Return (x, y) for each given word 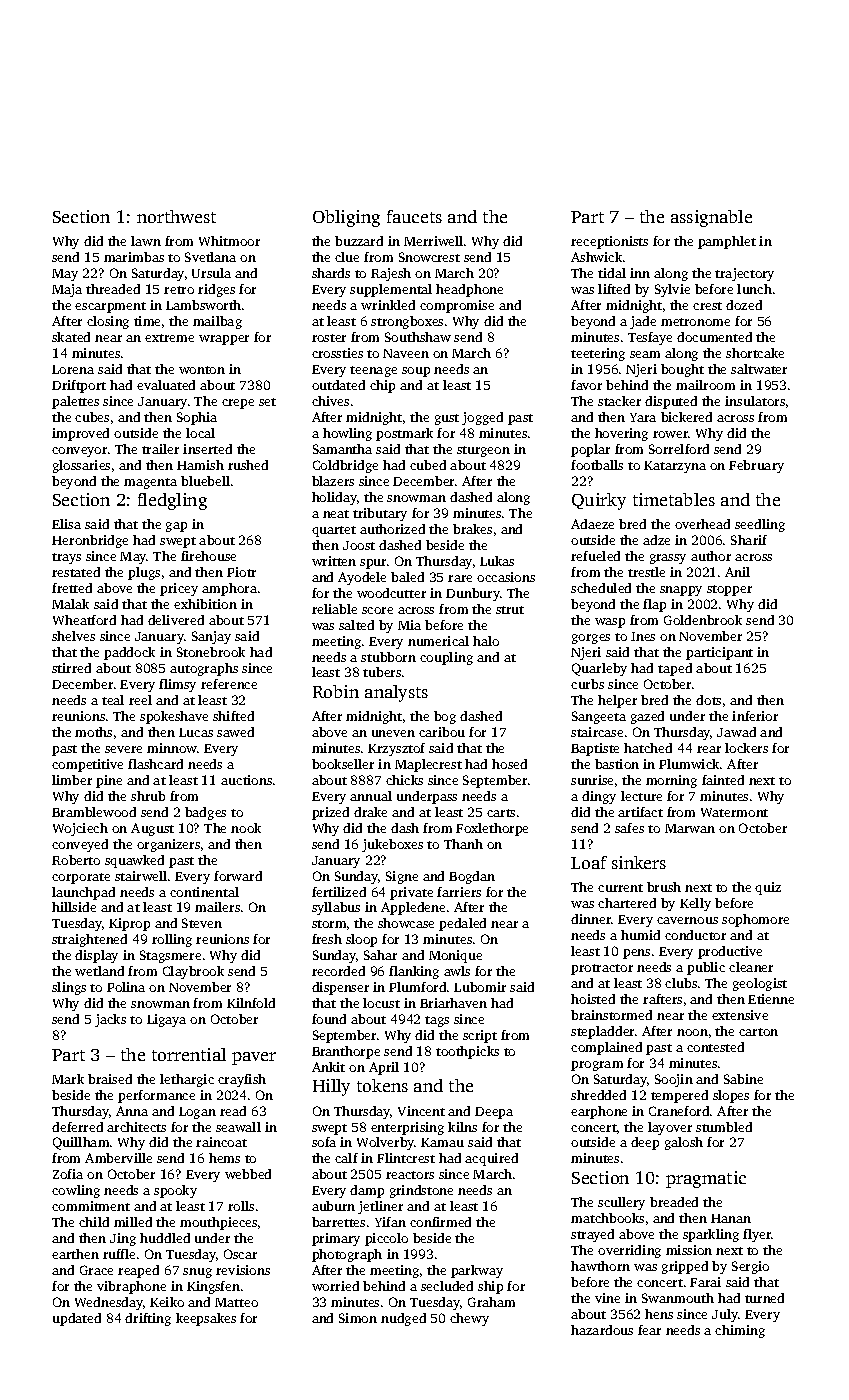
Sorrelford (679, 449)
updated (77, 1319)
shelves (73, 636)
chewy (469, 1319)
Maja (67, 290)
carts (501, 813)
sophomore (755, 920)
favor (586, 385)
